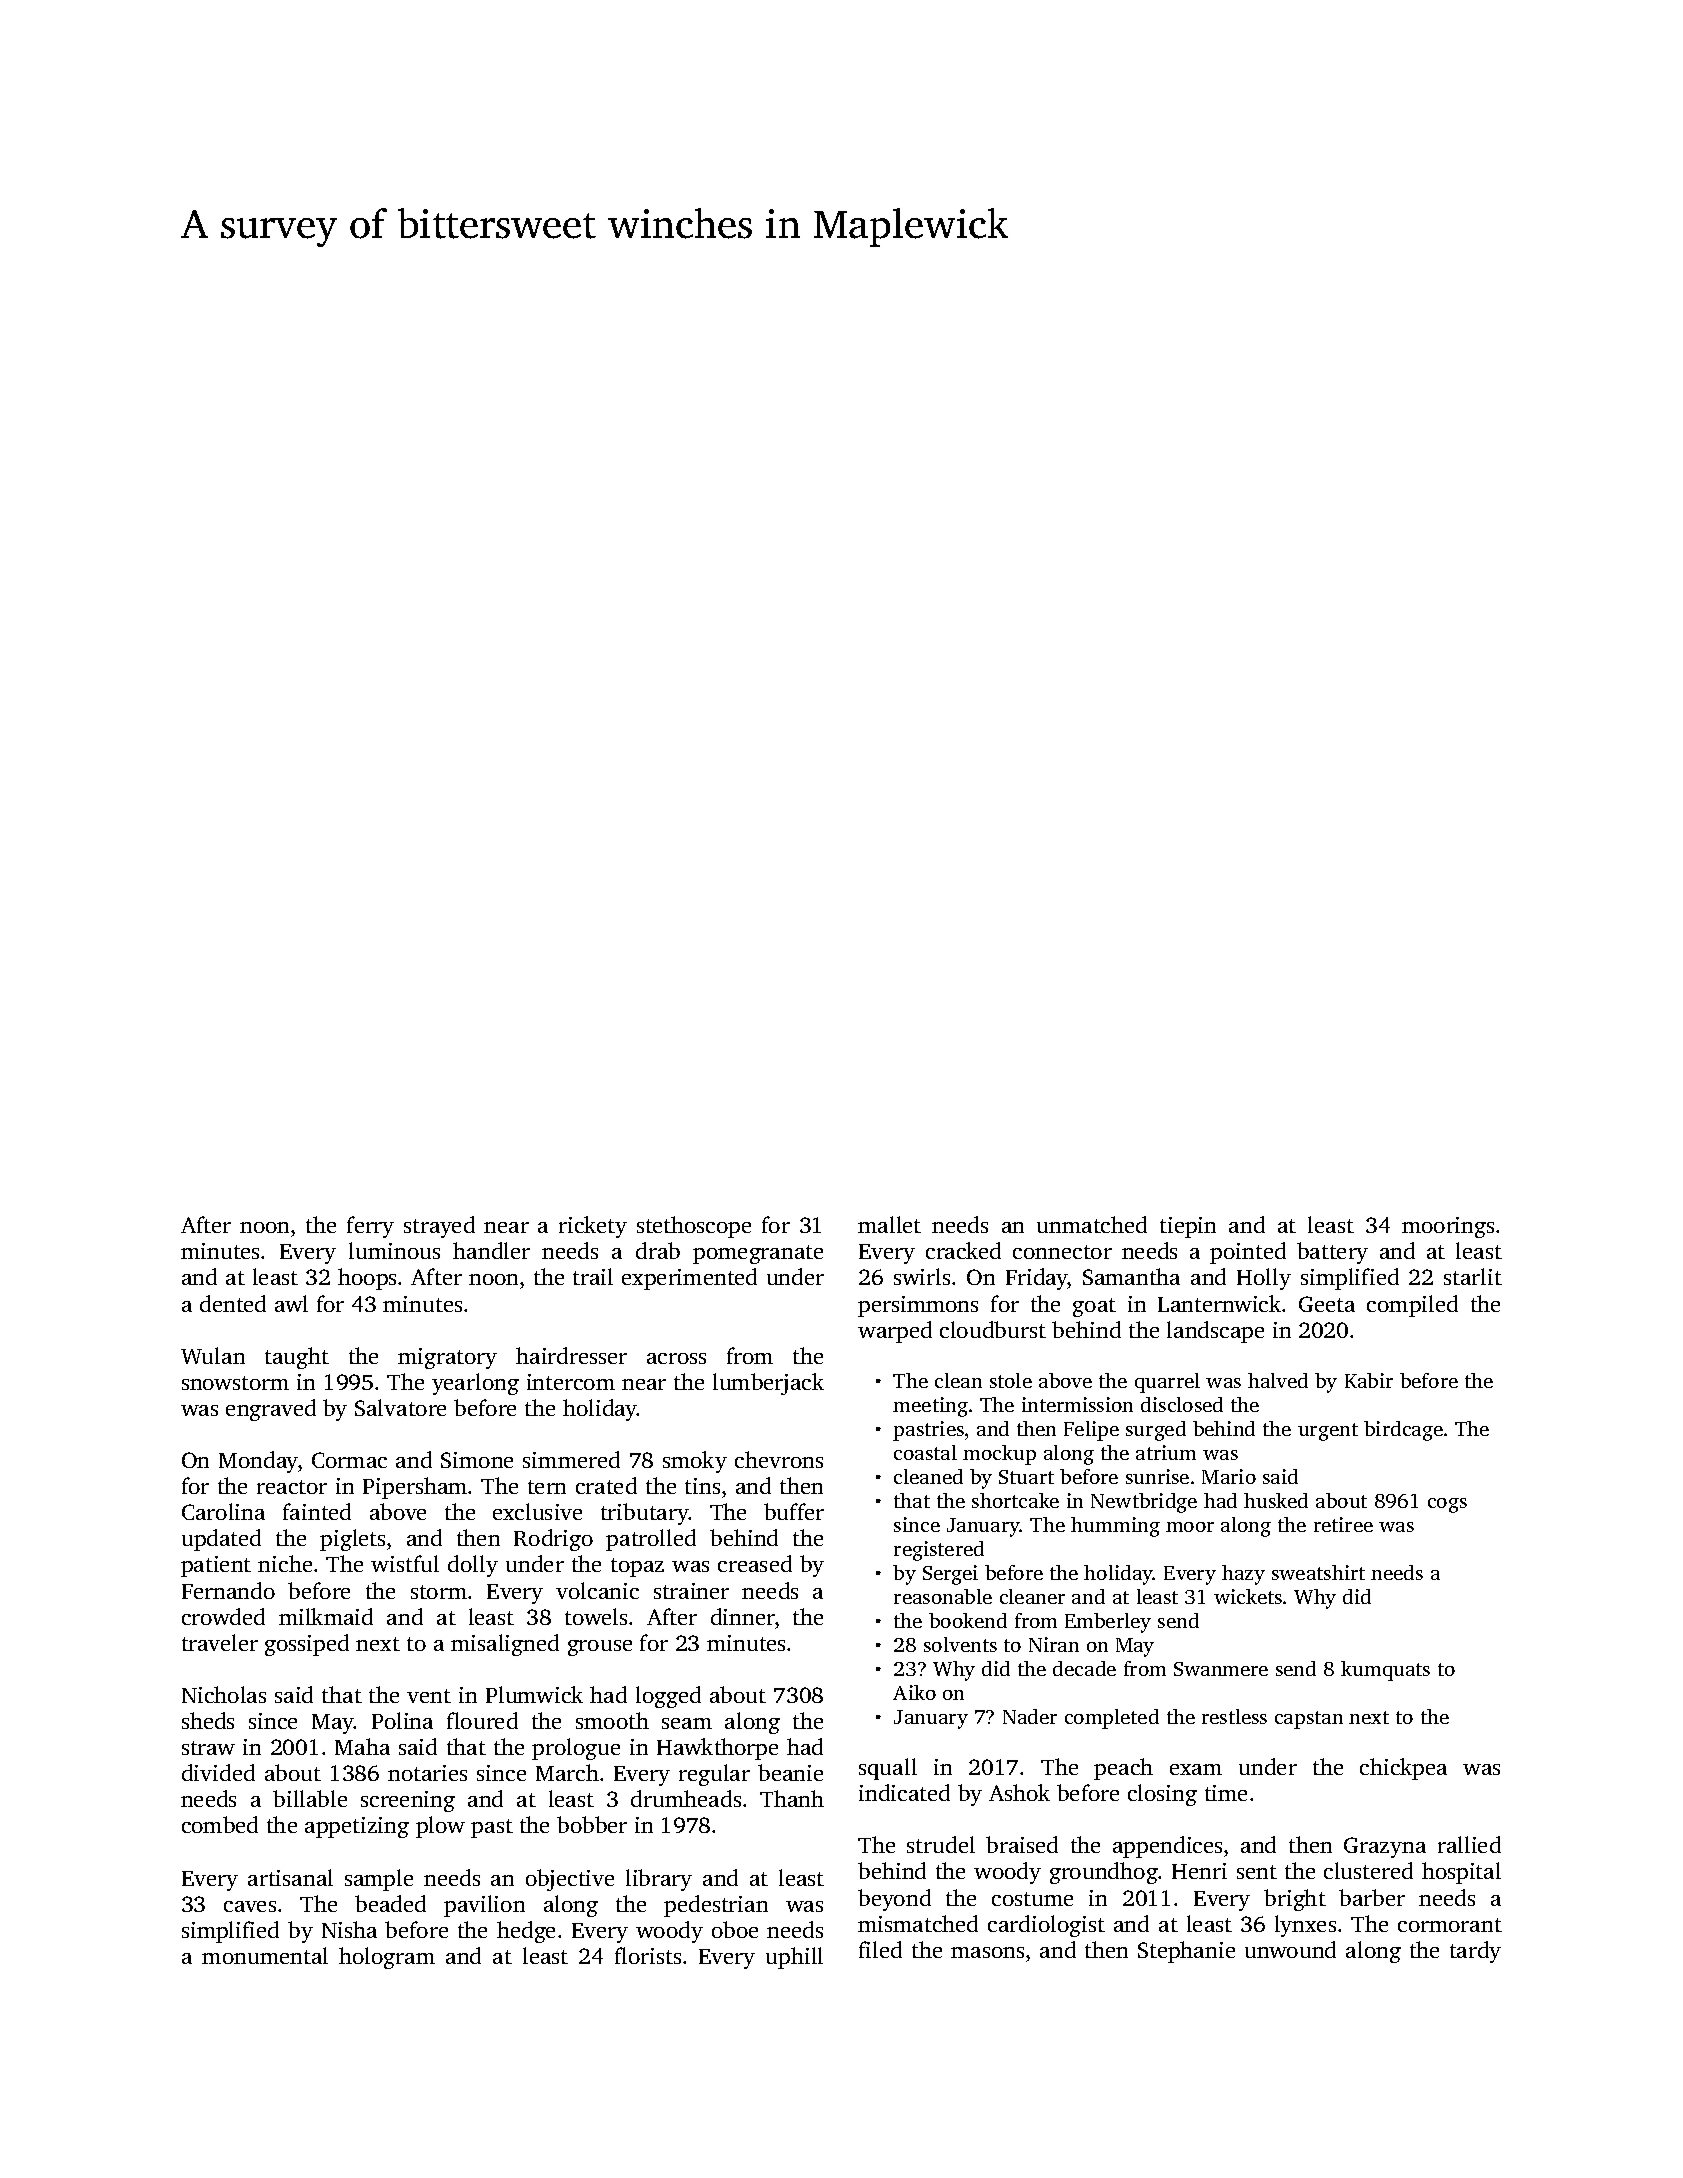 The height and width of the document is (2178, 1683). Describe the element at coordinates (370, 1227) in the document. I see `ferry` at that location.
